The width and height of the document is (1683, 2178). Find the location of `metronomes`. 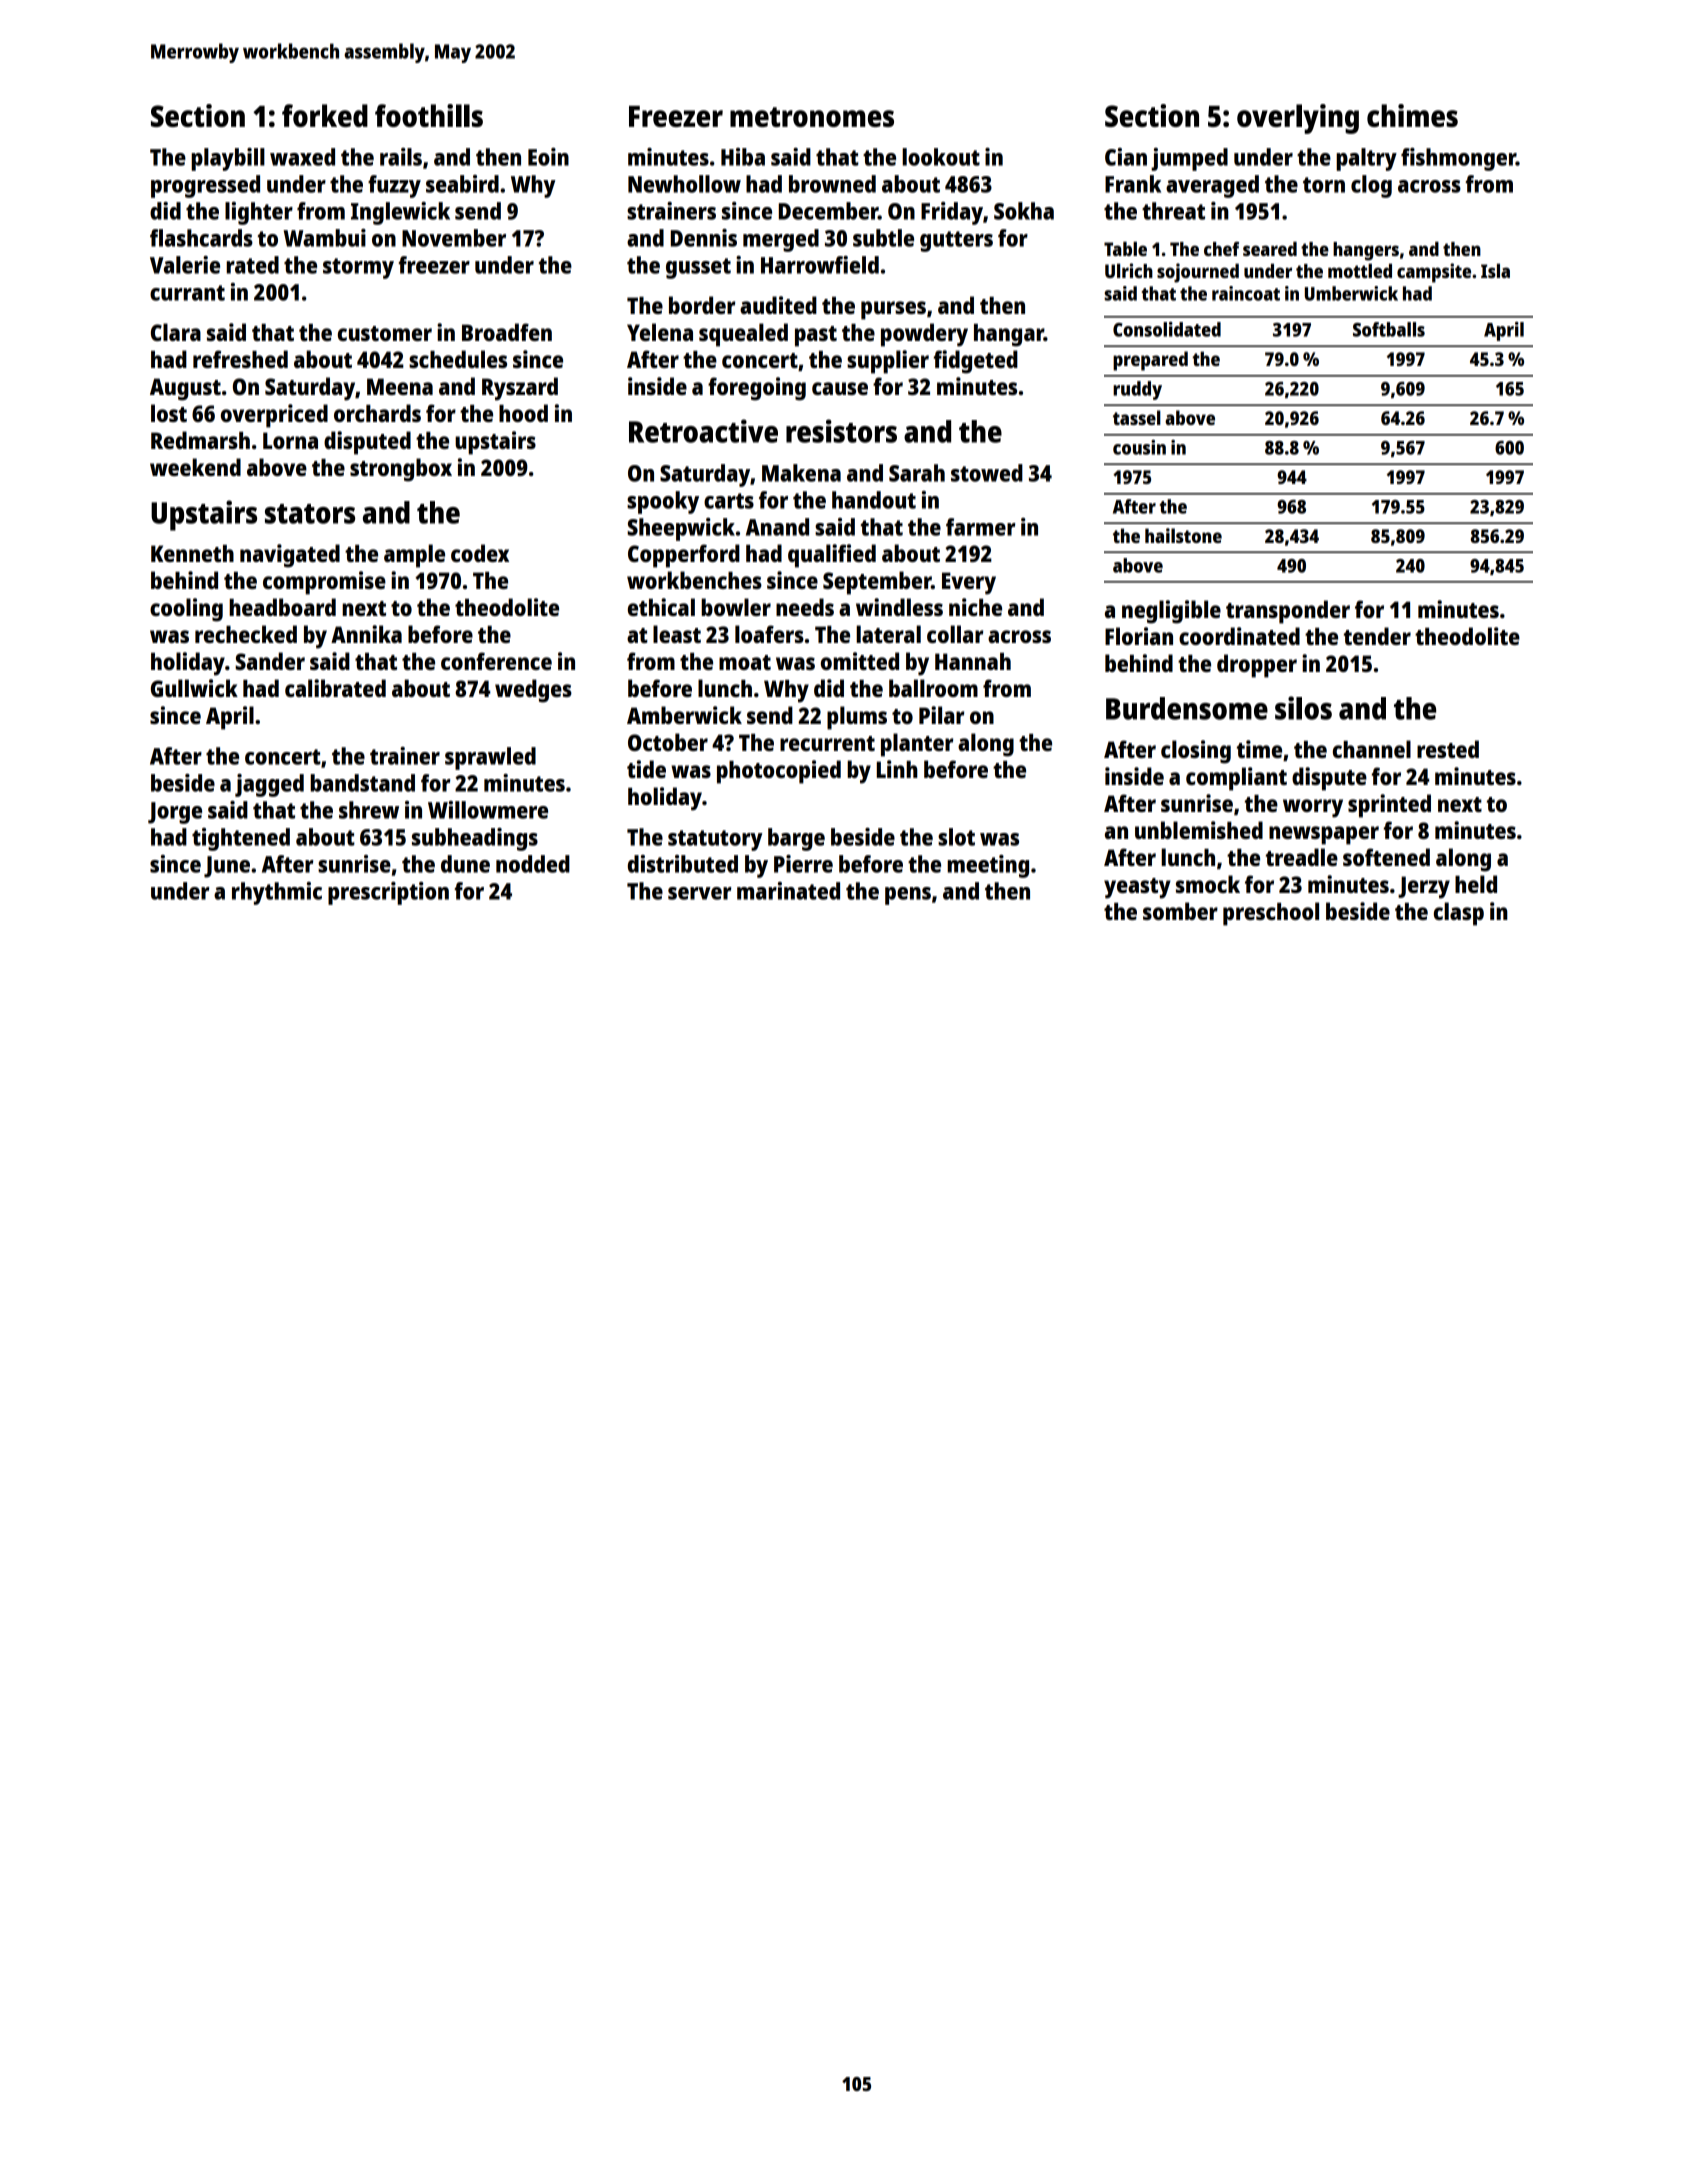

metronomes is located at coordinates (812, 117).
